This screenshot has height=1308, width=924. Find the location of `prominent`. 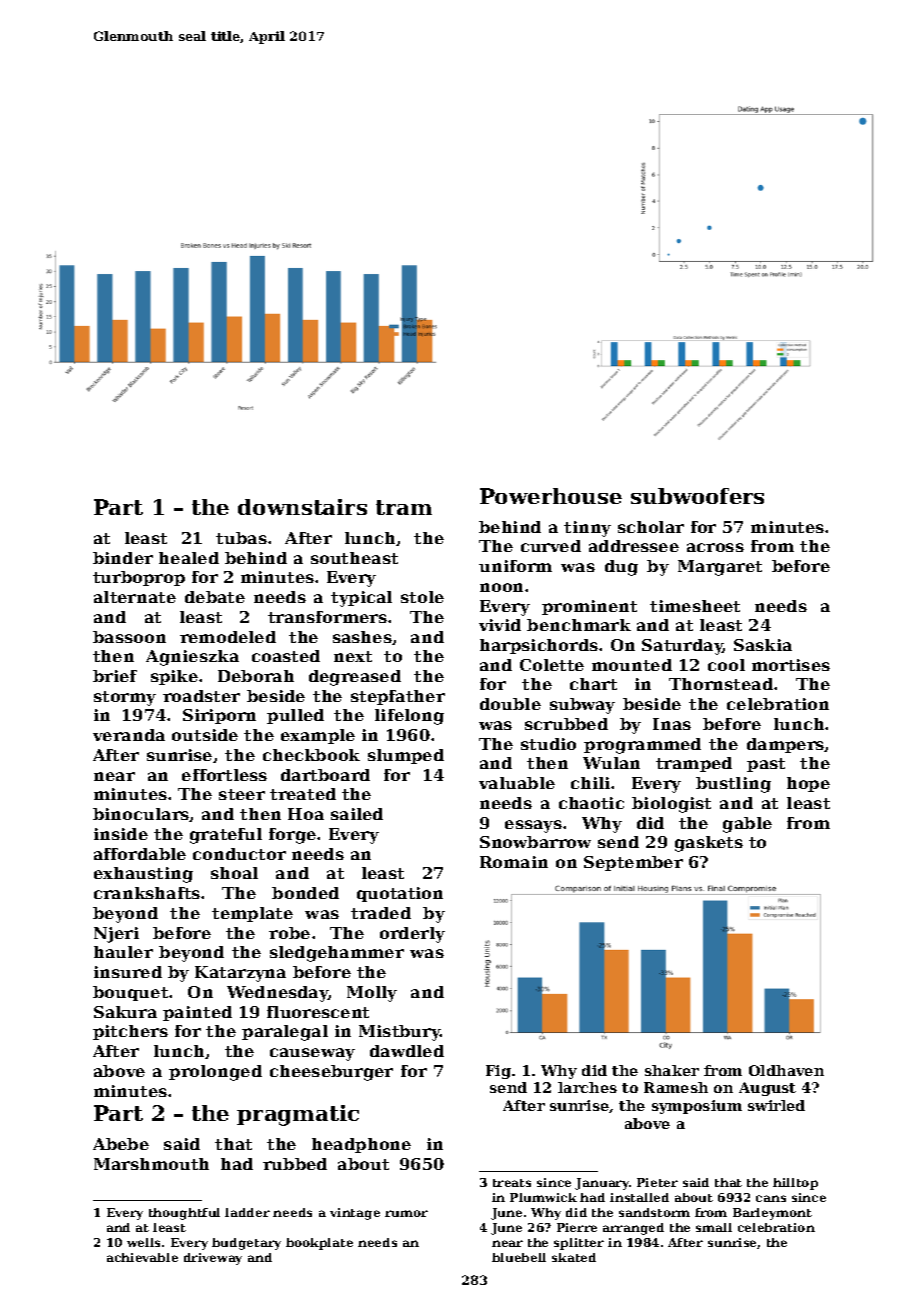

prominent is located at coordinates (589, 607).
